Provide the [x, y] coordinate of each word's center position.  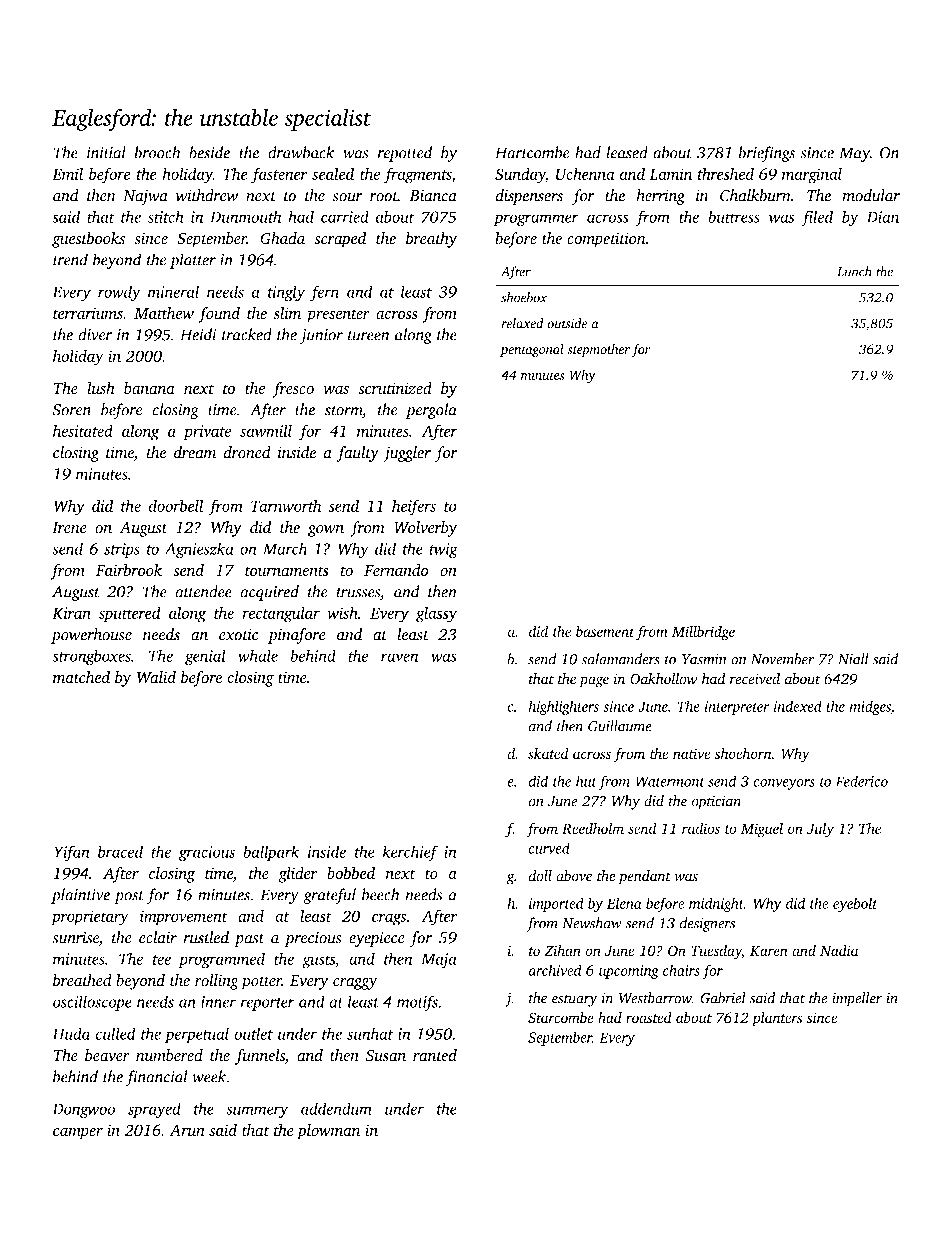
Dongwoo [83, 1111]
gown [326, 531]
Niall [853, 659]
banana [149, 388]
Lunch [854, 271]
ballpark [271, 853]
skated [548, 753]
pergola [431, 411]
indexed [798, 706]
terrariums [88, 313]
